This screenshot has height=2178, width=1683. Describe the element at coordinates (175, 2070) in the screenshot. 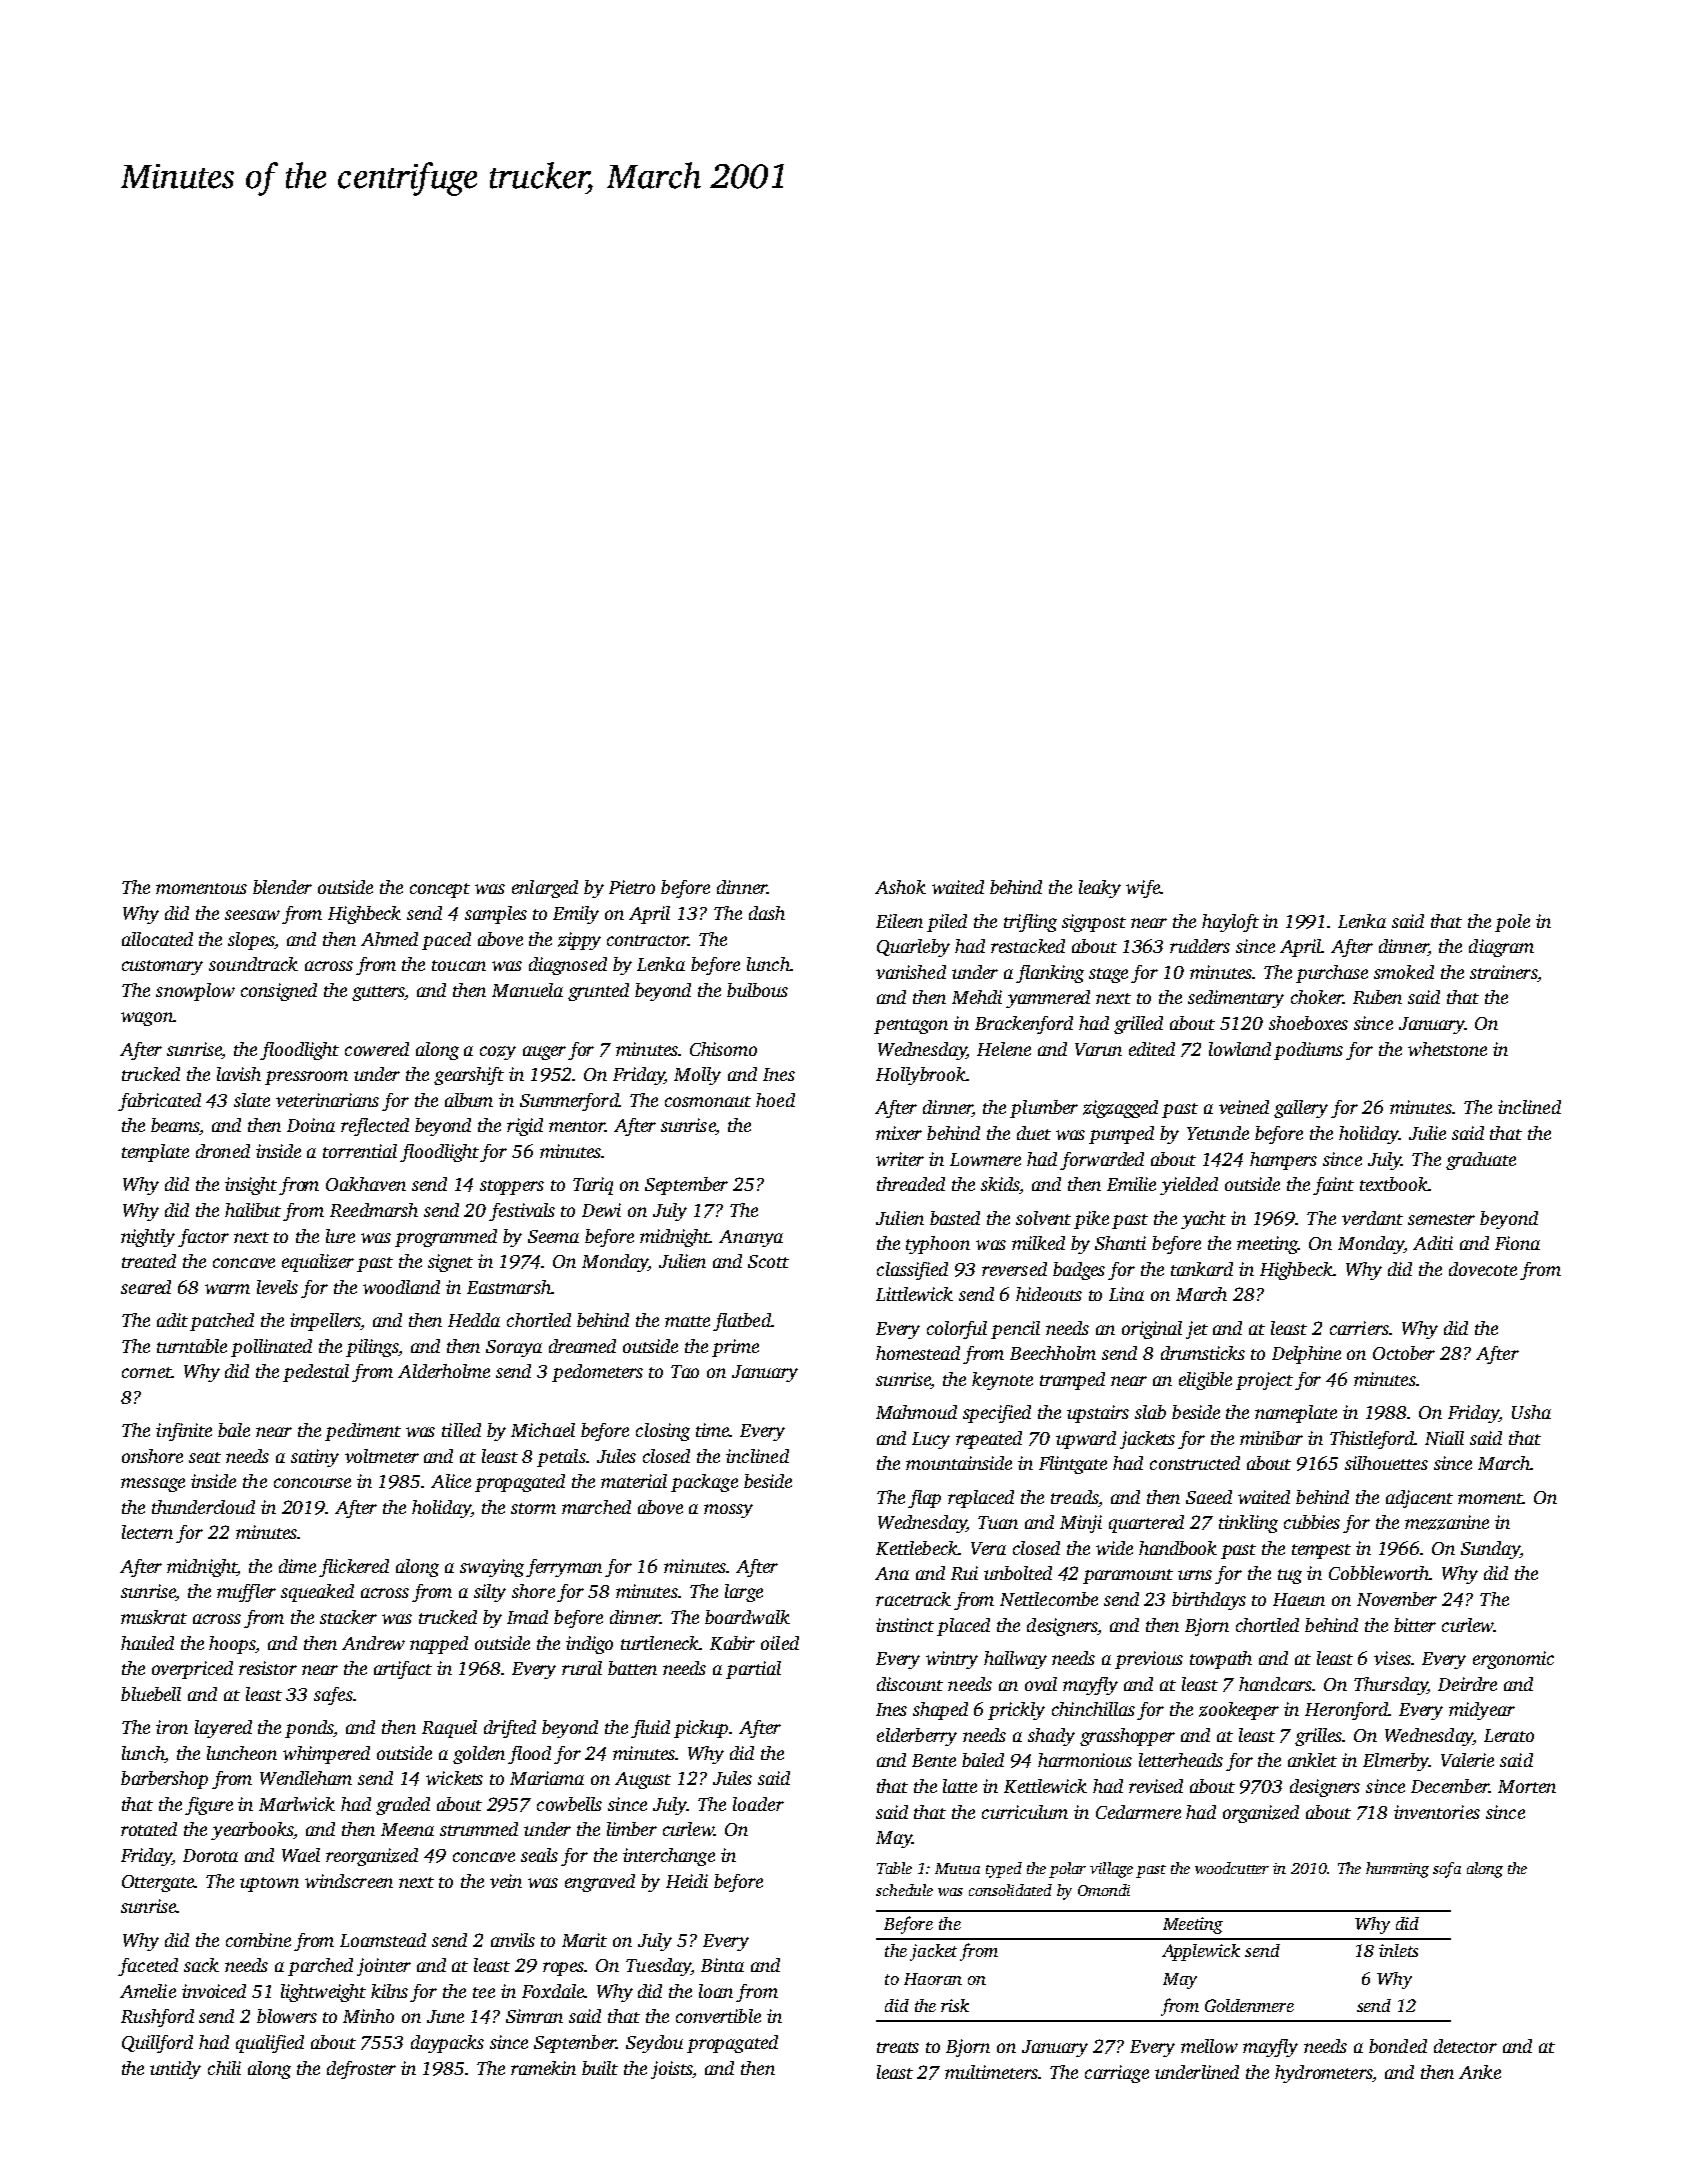

I see `untidy` at that location.
